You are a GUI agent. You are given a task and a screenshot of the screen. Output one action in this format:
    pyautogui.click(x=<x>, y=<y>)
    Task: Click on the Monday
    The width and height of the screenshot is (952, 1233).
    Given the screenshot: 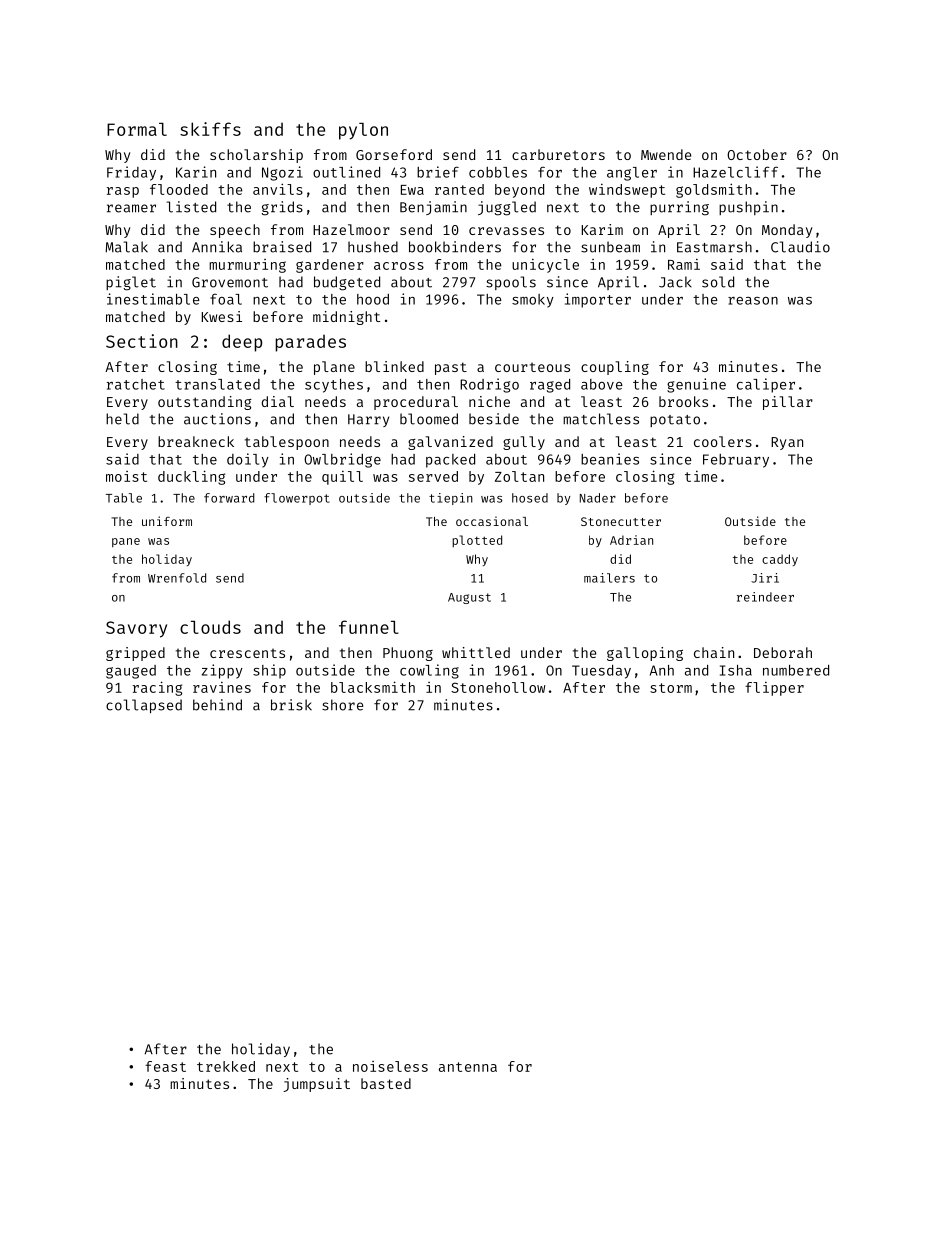 What is the action you would take?
    pyautogui.click(x=787, y=231)
